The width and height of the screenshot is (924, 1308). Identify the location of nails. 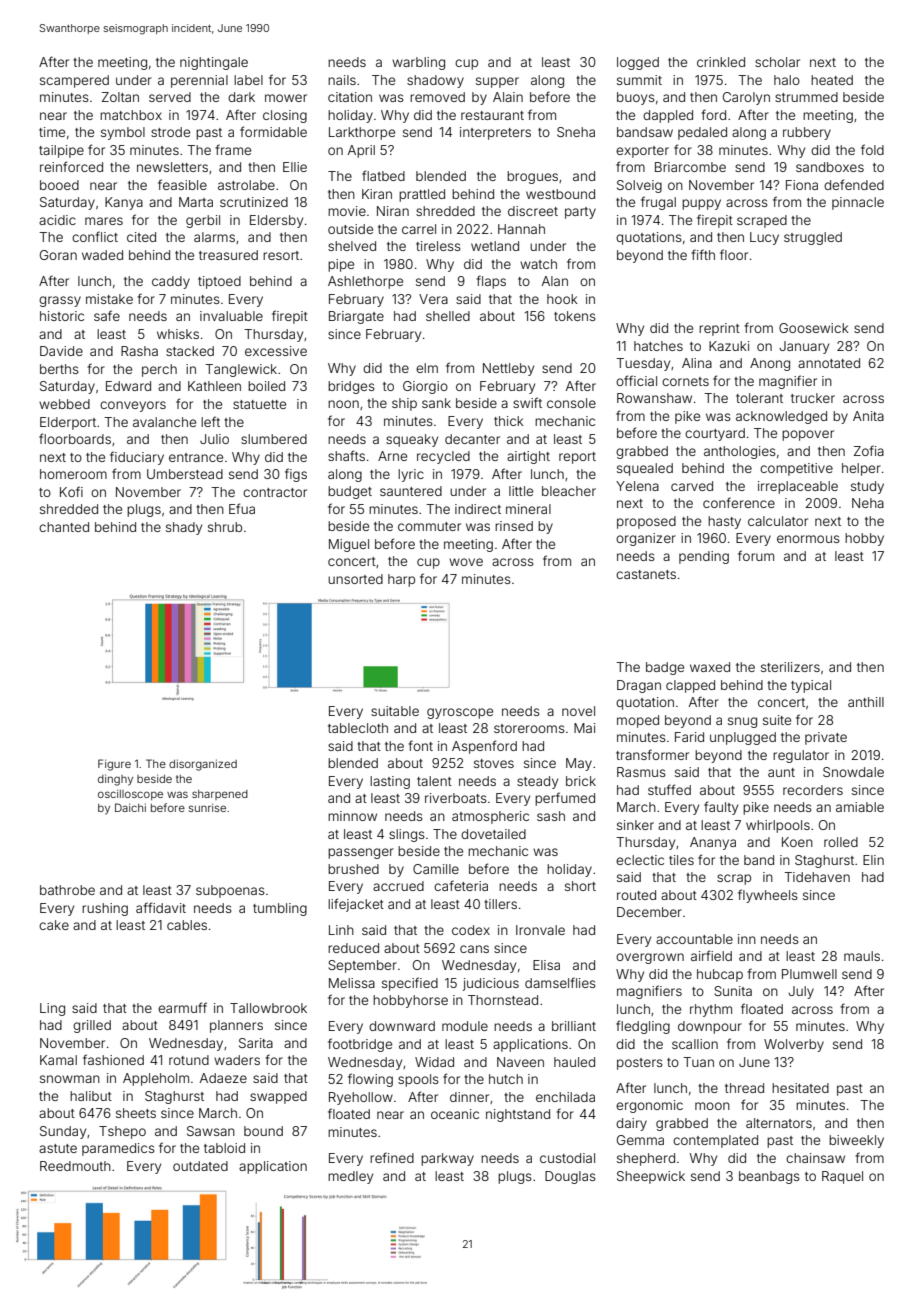
(342, 80).
